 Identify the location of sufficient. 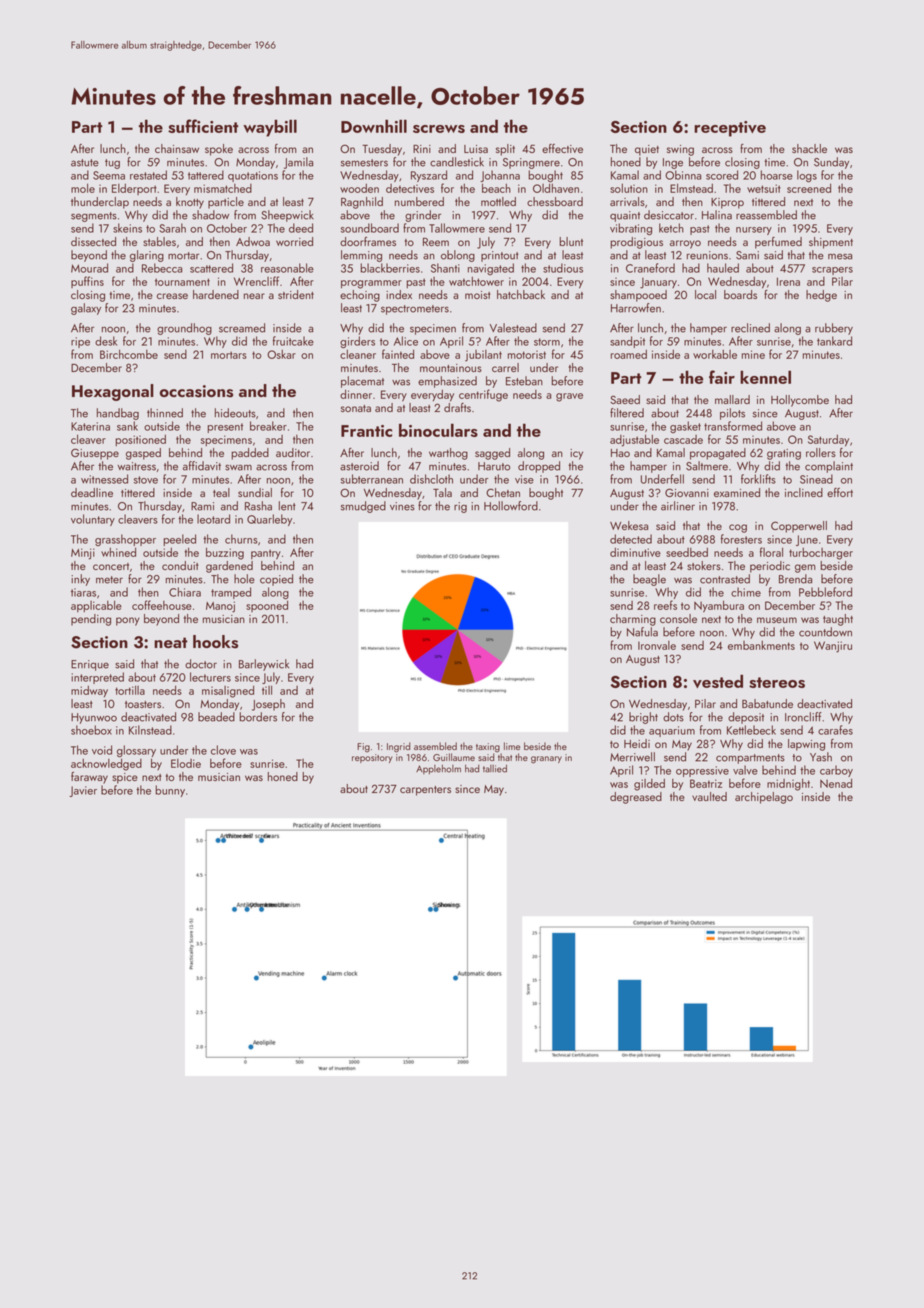
(203, 126).
